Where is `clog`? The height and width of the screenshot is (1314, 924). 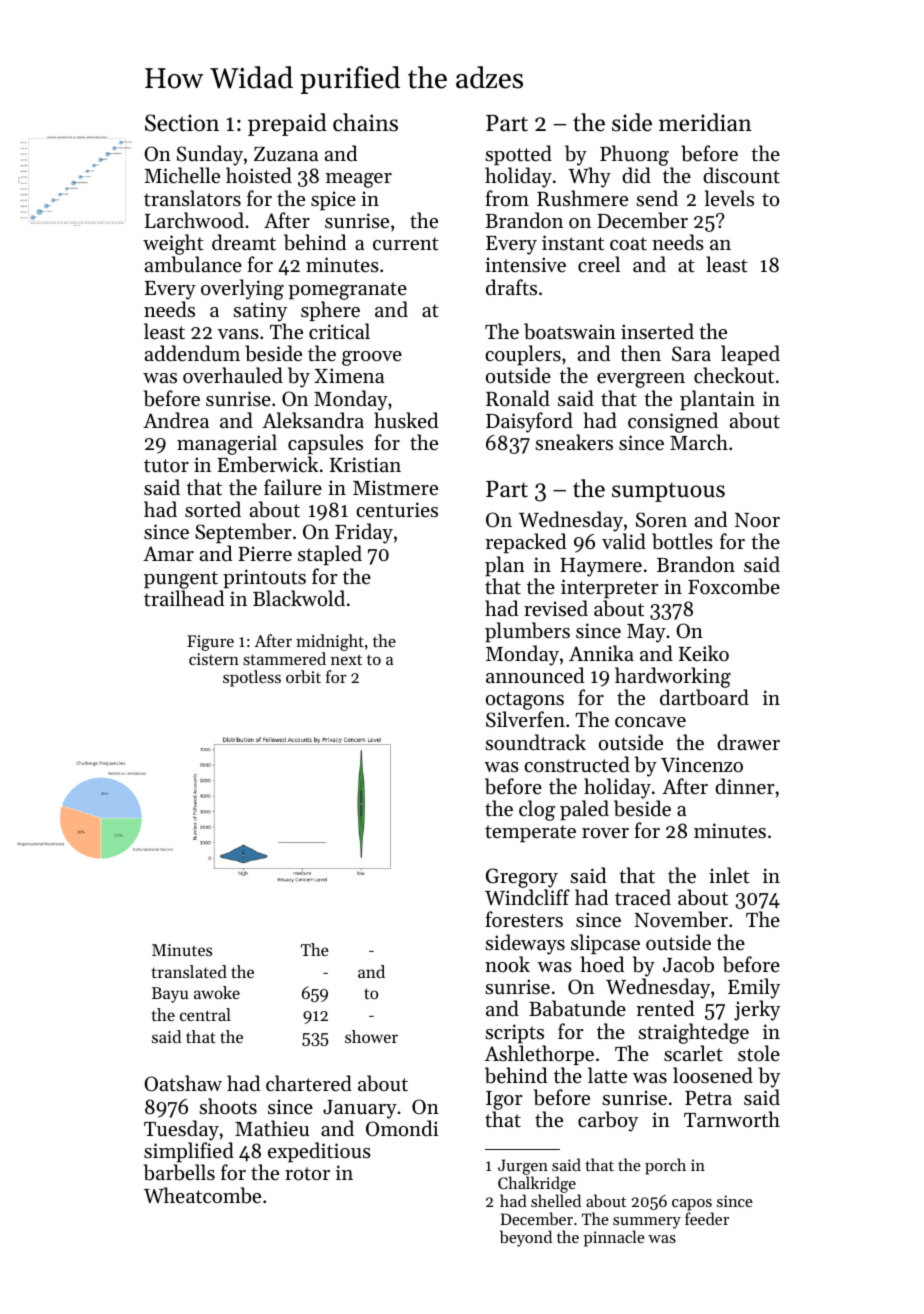
clog is located at coordinates (537, 810).
